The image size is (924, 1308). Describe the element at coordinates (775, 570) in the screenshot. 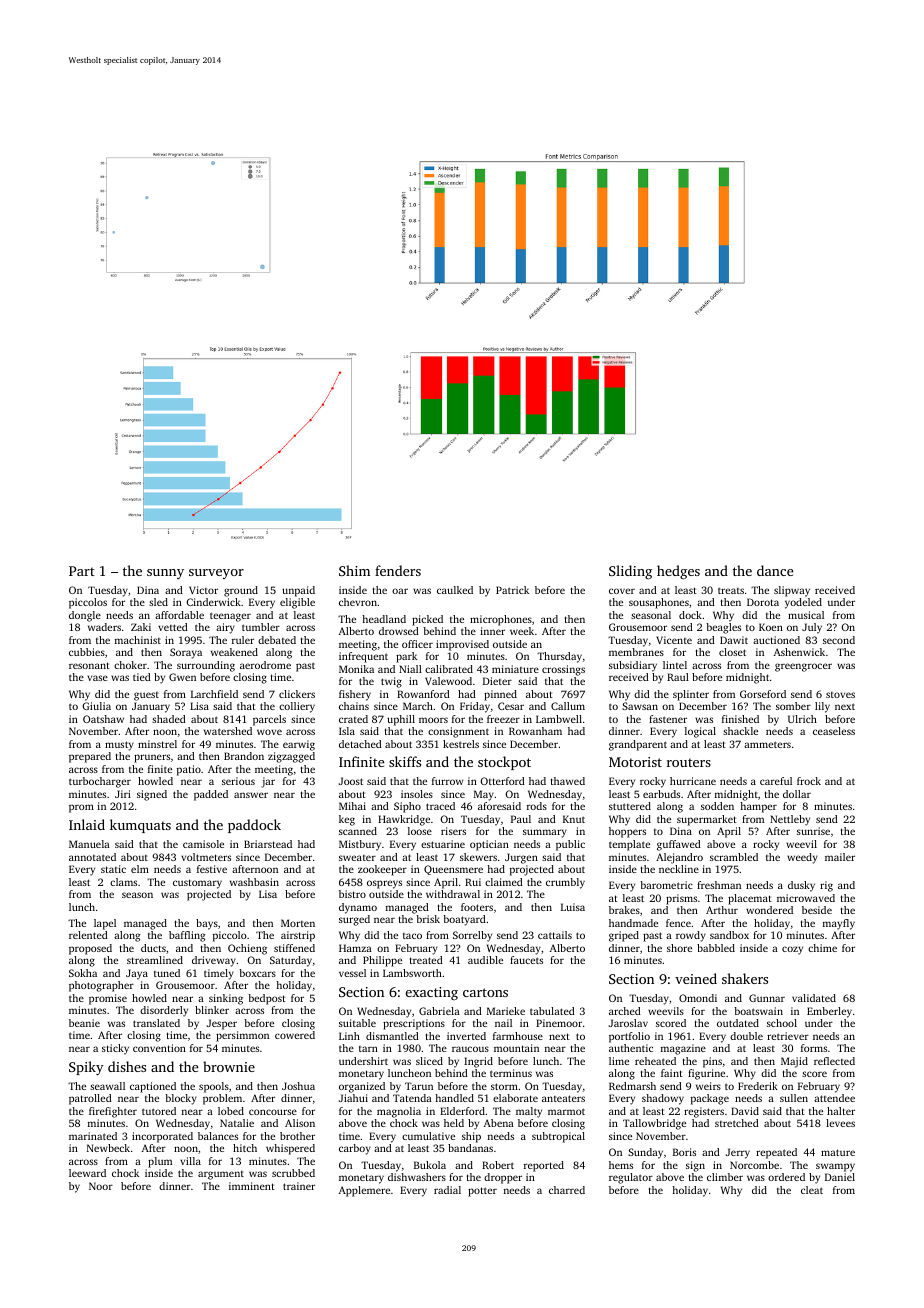

I see `dance` at that location.
